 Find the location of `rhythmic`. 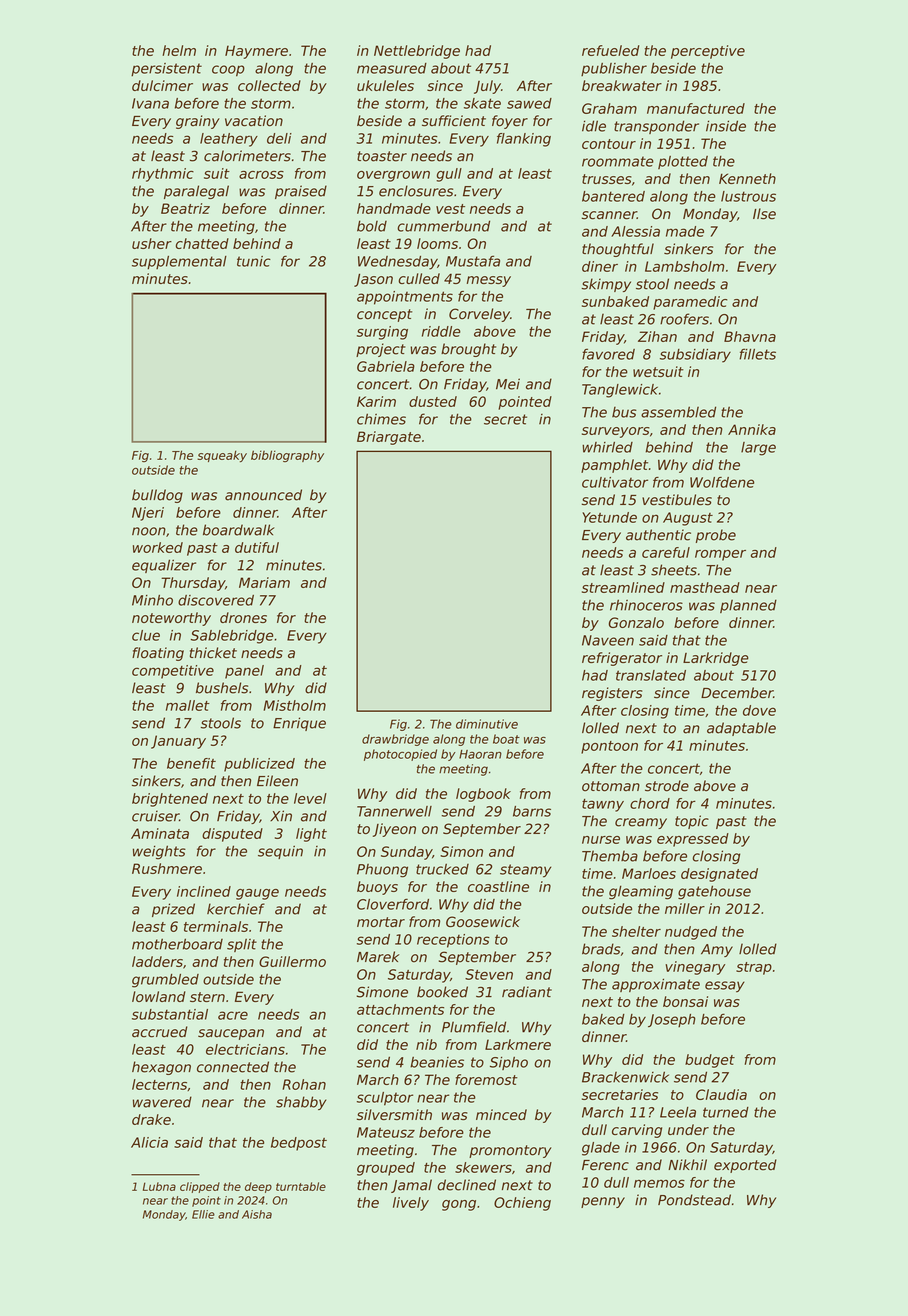

rhythmic is located at coordinates (163, 175).
